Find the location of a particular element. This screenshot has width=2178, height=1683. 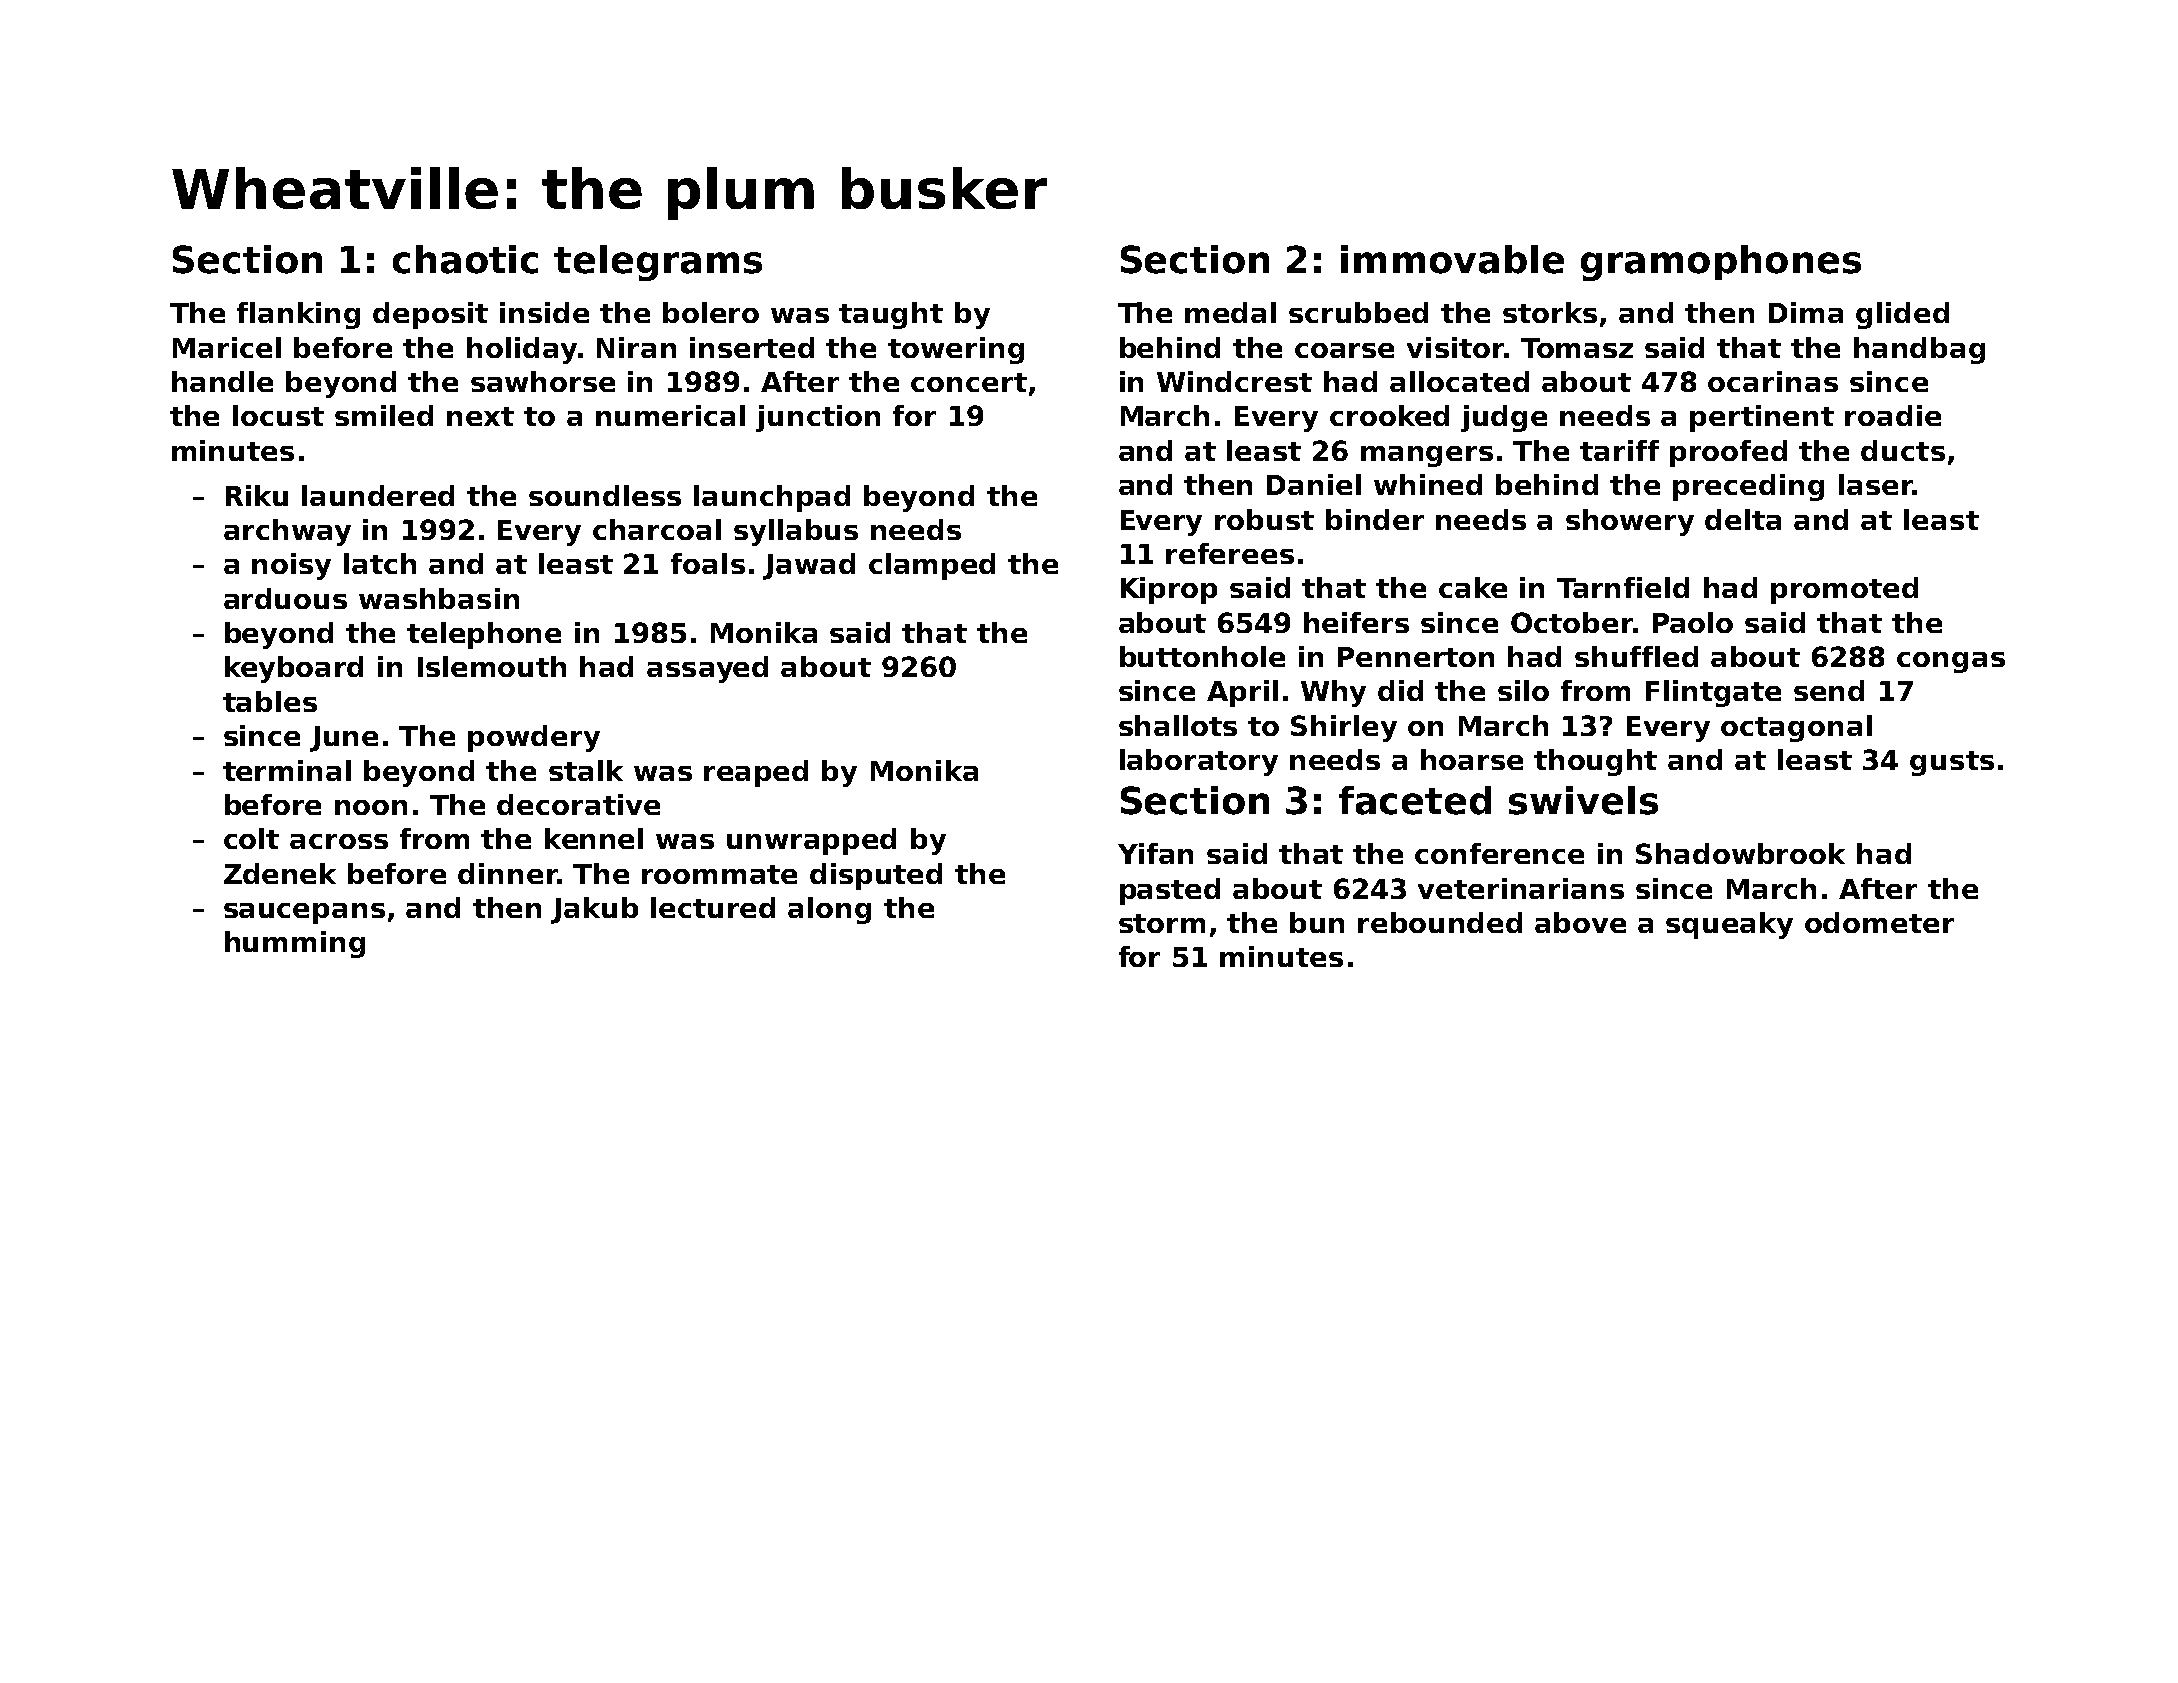

chaotic is located at coordinates (465, 259).
